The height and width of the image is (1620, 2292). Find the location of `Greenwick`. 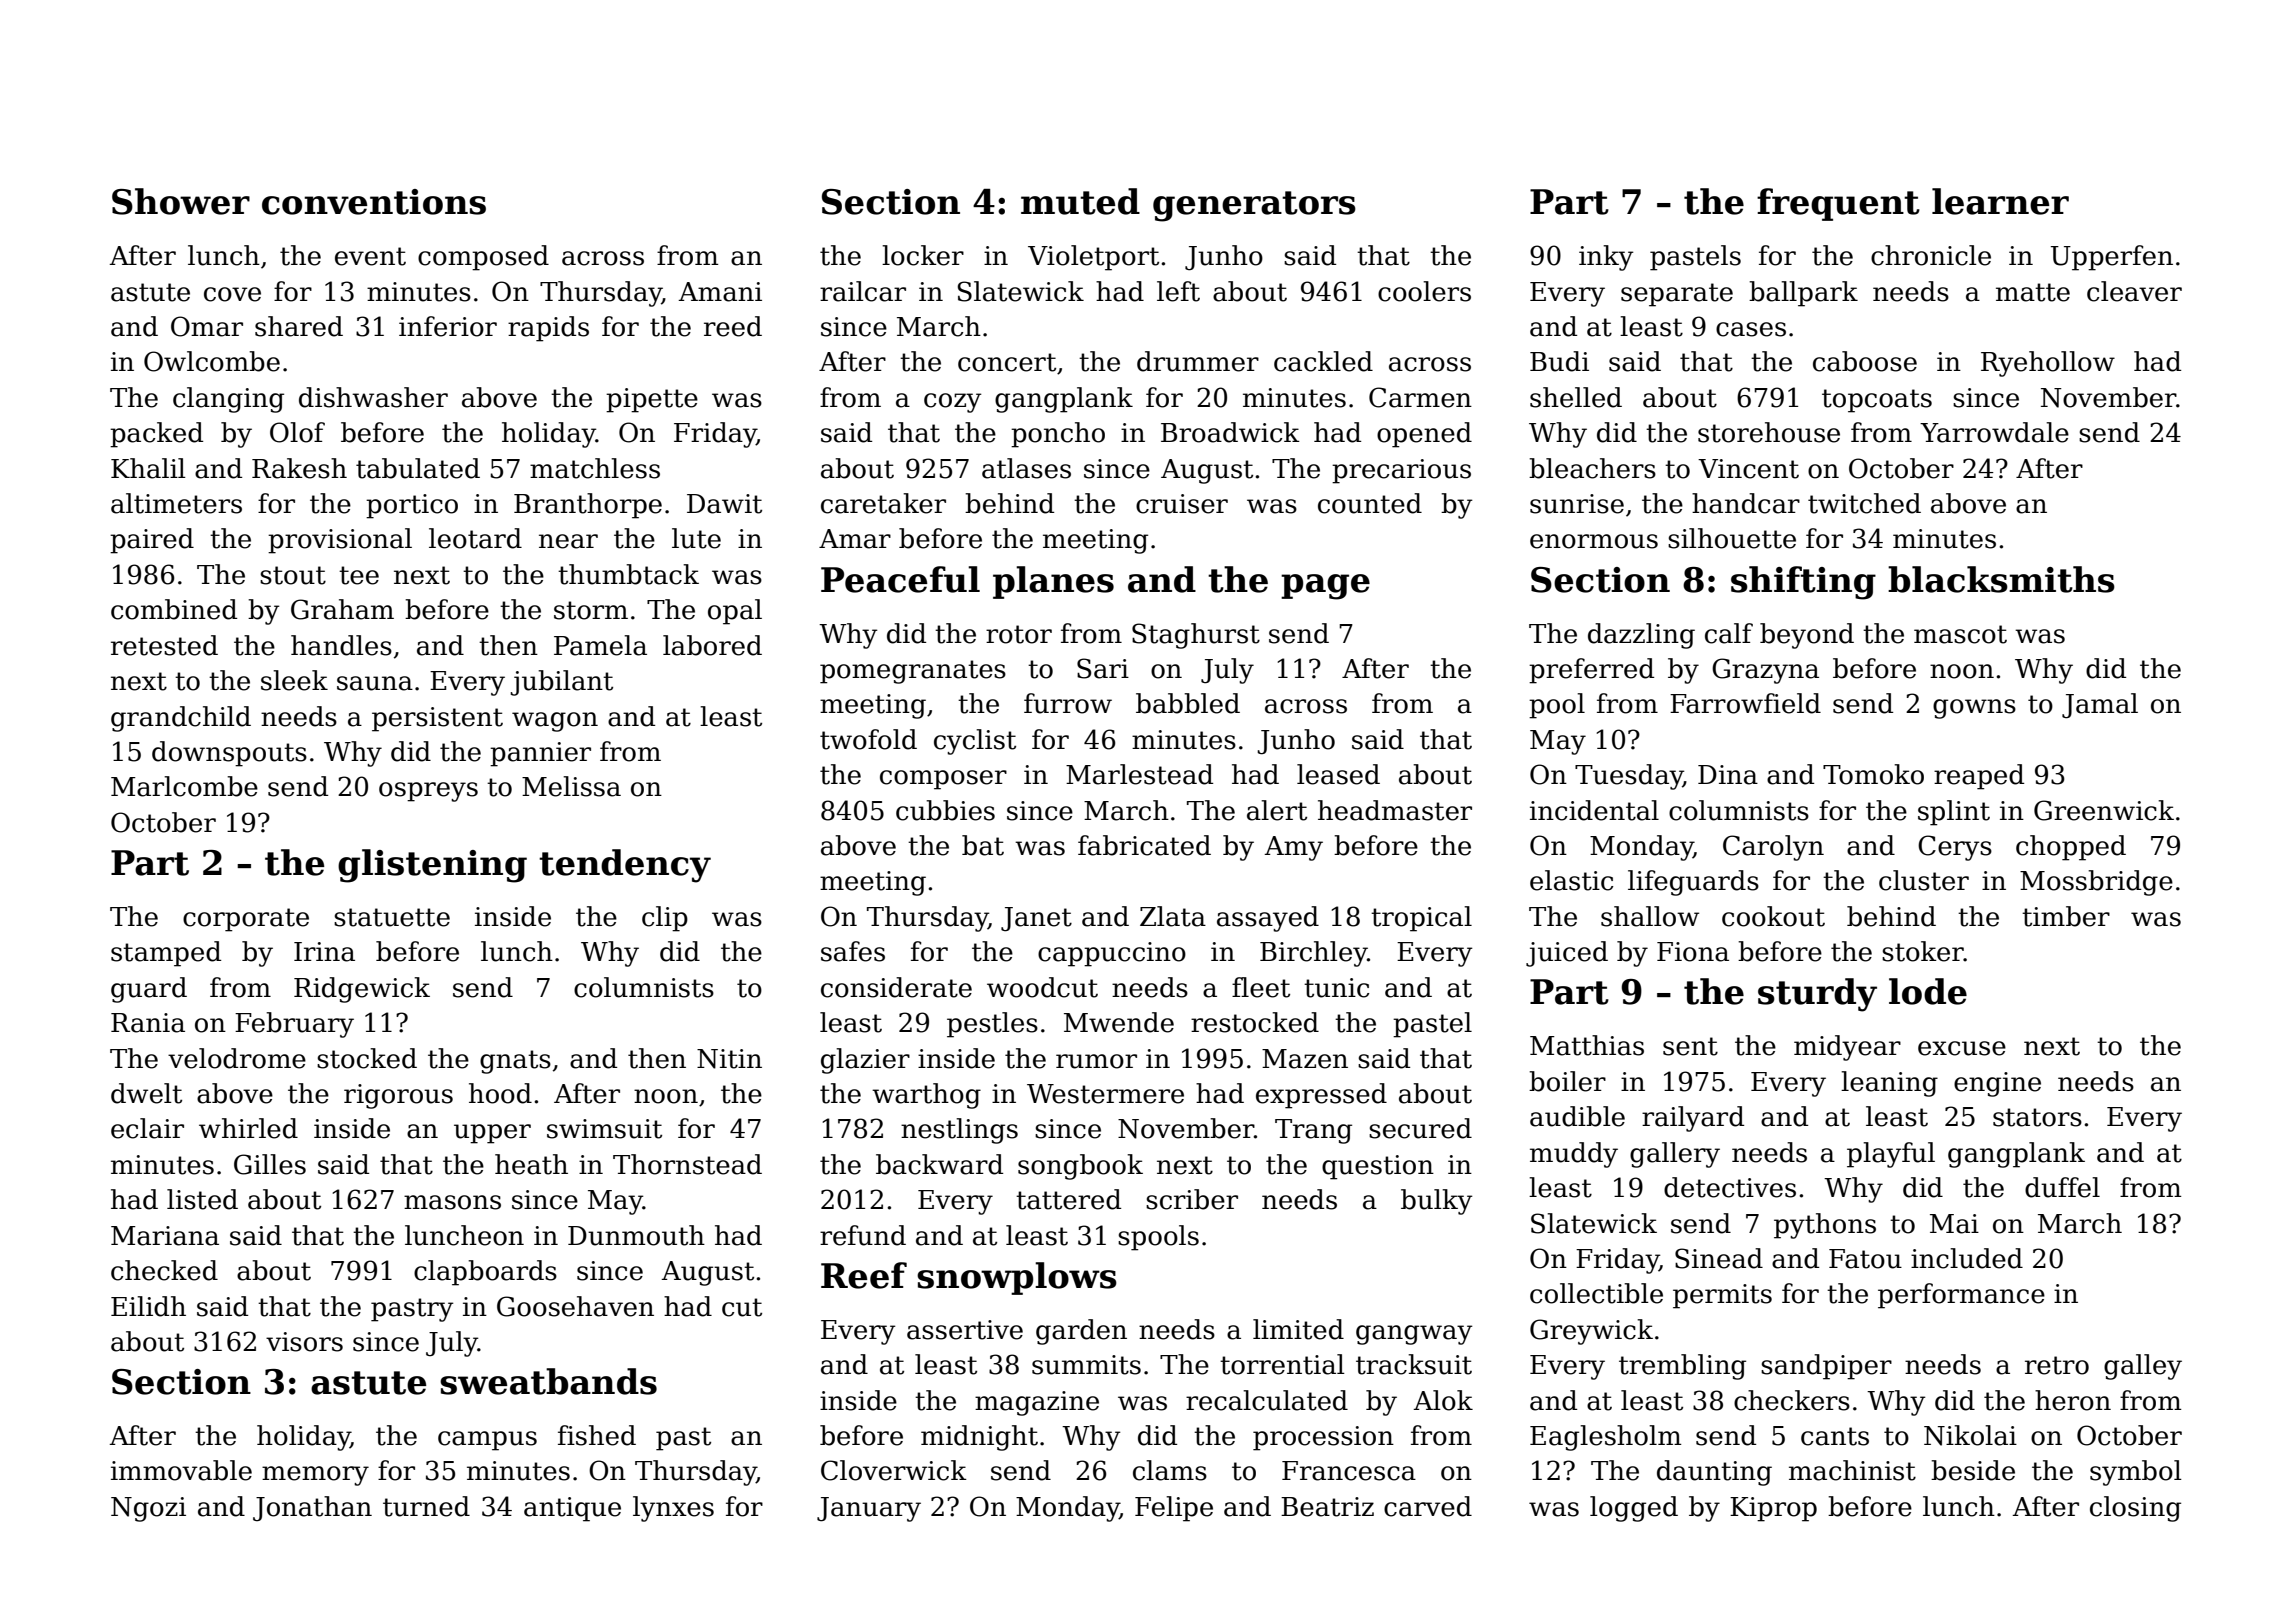

Greenwick is located at coordinates (2104, 810).
